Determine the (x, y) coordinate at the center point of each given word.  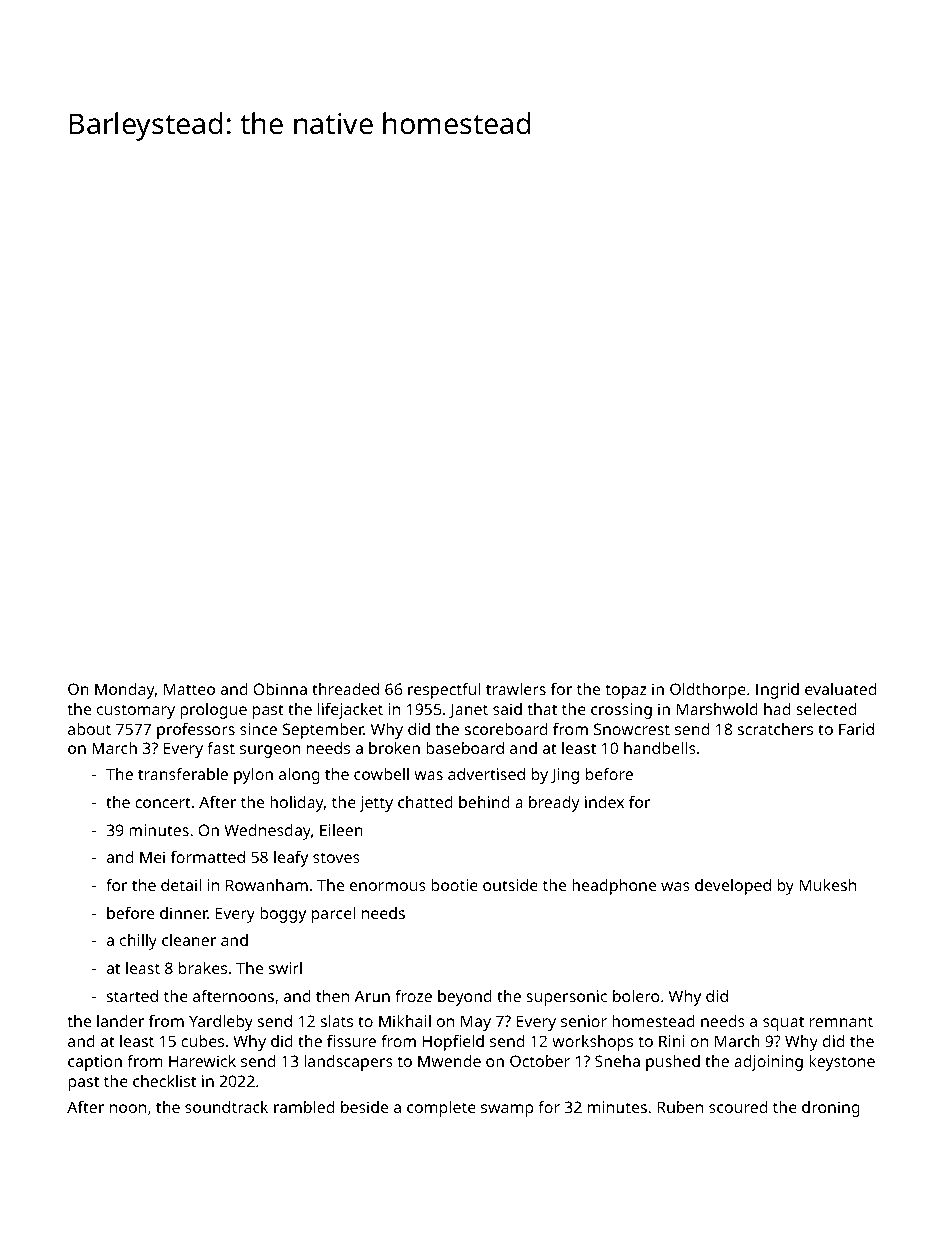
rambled (304, 1107)
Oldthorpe (708, 691)
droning (831, 1109)
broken (394, 748)
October (540, 1061)
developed (733, 887)
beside (364, 1107)
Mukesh (828, 885)
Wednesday (267, 832)
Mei (152, 857)
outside (510, 885)
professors (196, 731)
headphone (614, 887)
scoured (738, 1107)
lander (120, 1021)
